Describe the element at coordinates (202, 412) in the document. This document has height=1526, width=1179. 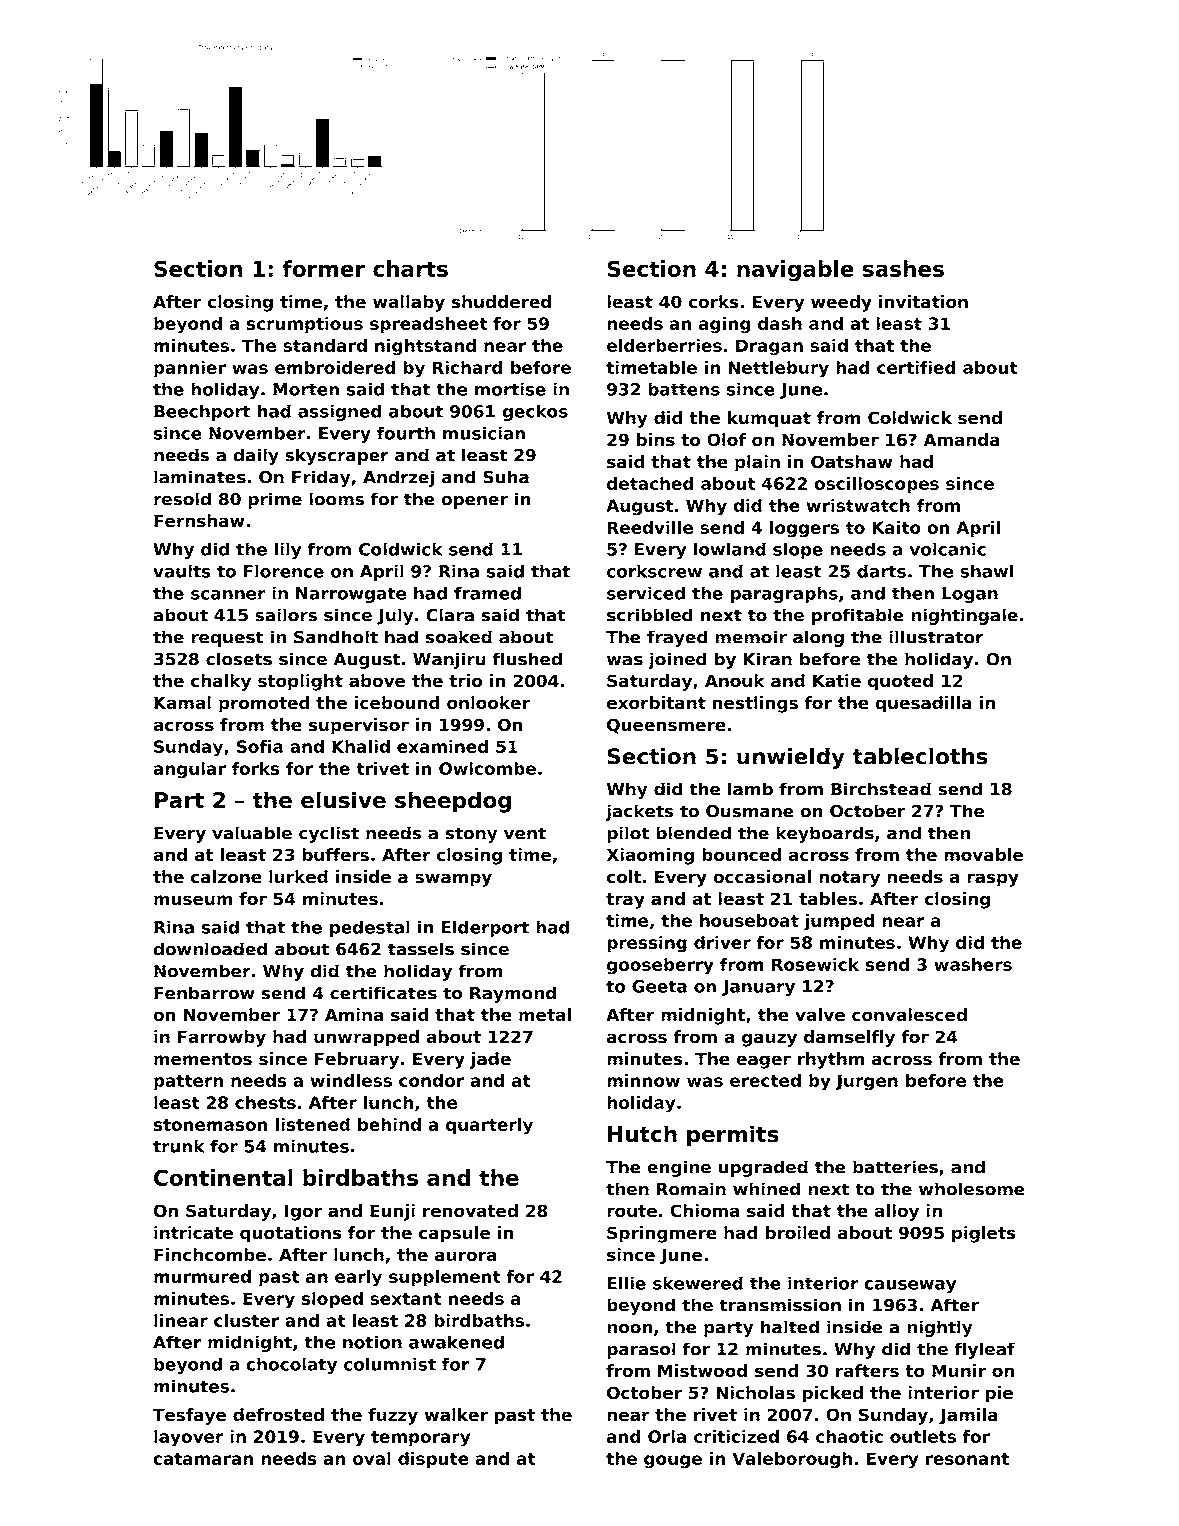
I see `Beechport` at that location.
